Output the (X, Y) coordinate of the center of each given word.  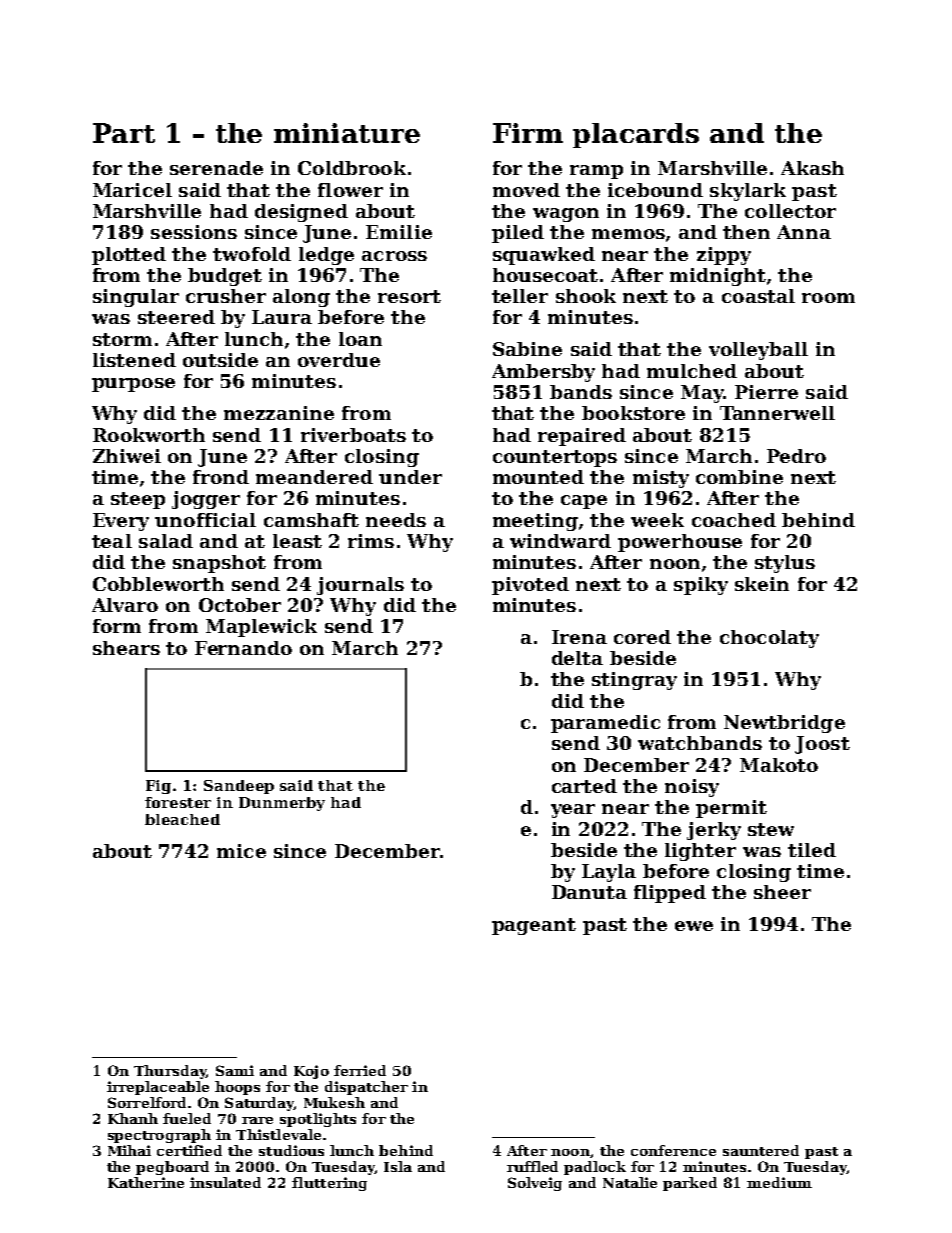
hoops (237, 1088)
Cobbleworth (158, 584)
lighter (700, 852)
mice (241, 851)
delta (577, 658)
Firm (528, 133)
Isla (398, 1166)
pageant (534, 926)
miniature (347, 133)
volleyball (758, 351)
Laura (282, 317)
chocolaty (769, 639)
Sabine (527, 349)
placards (636, 135)
